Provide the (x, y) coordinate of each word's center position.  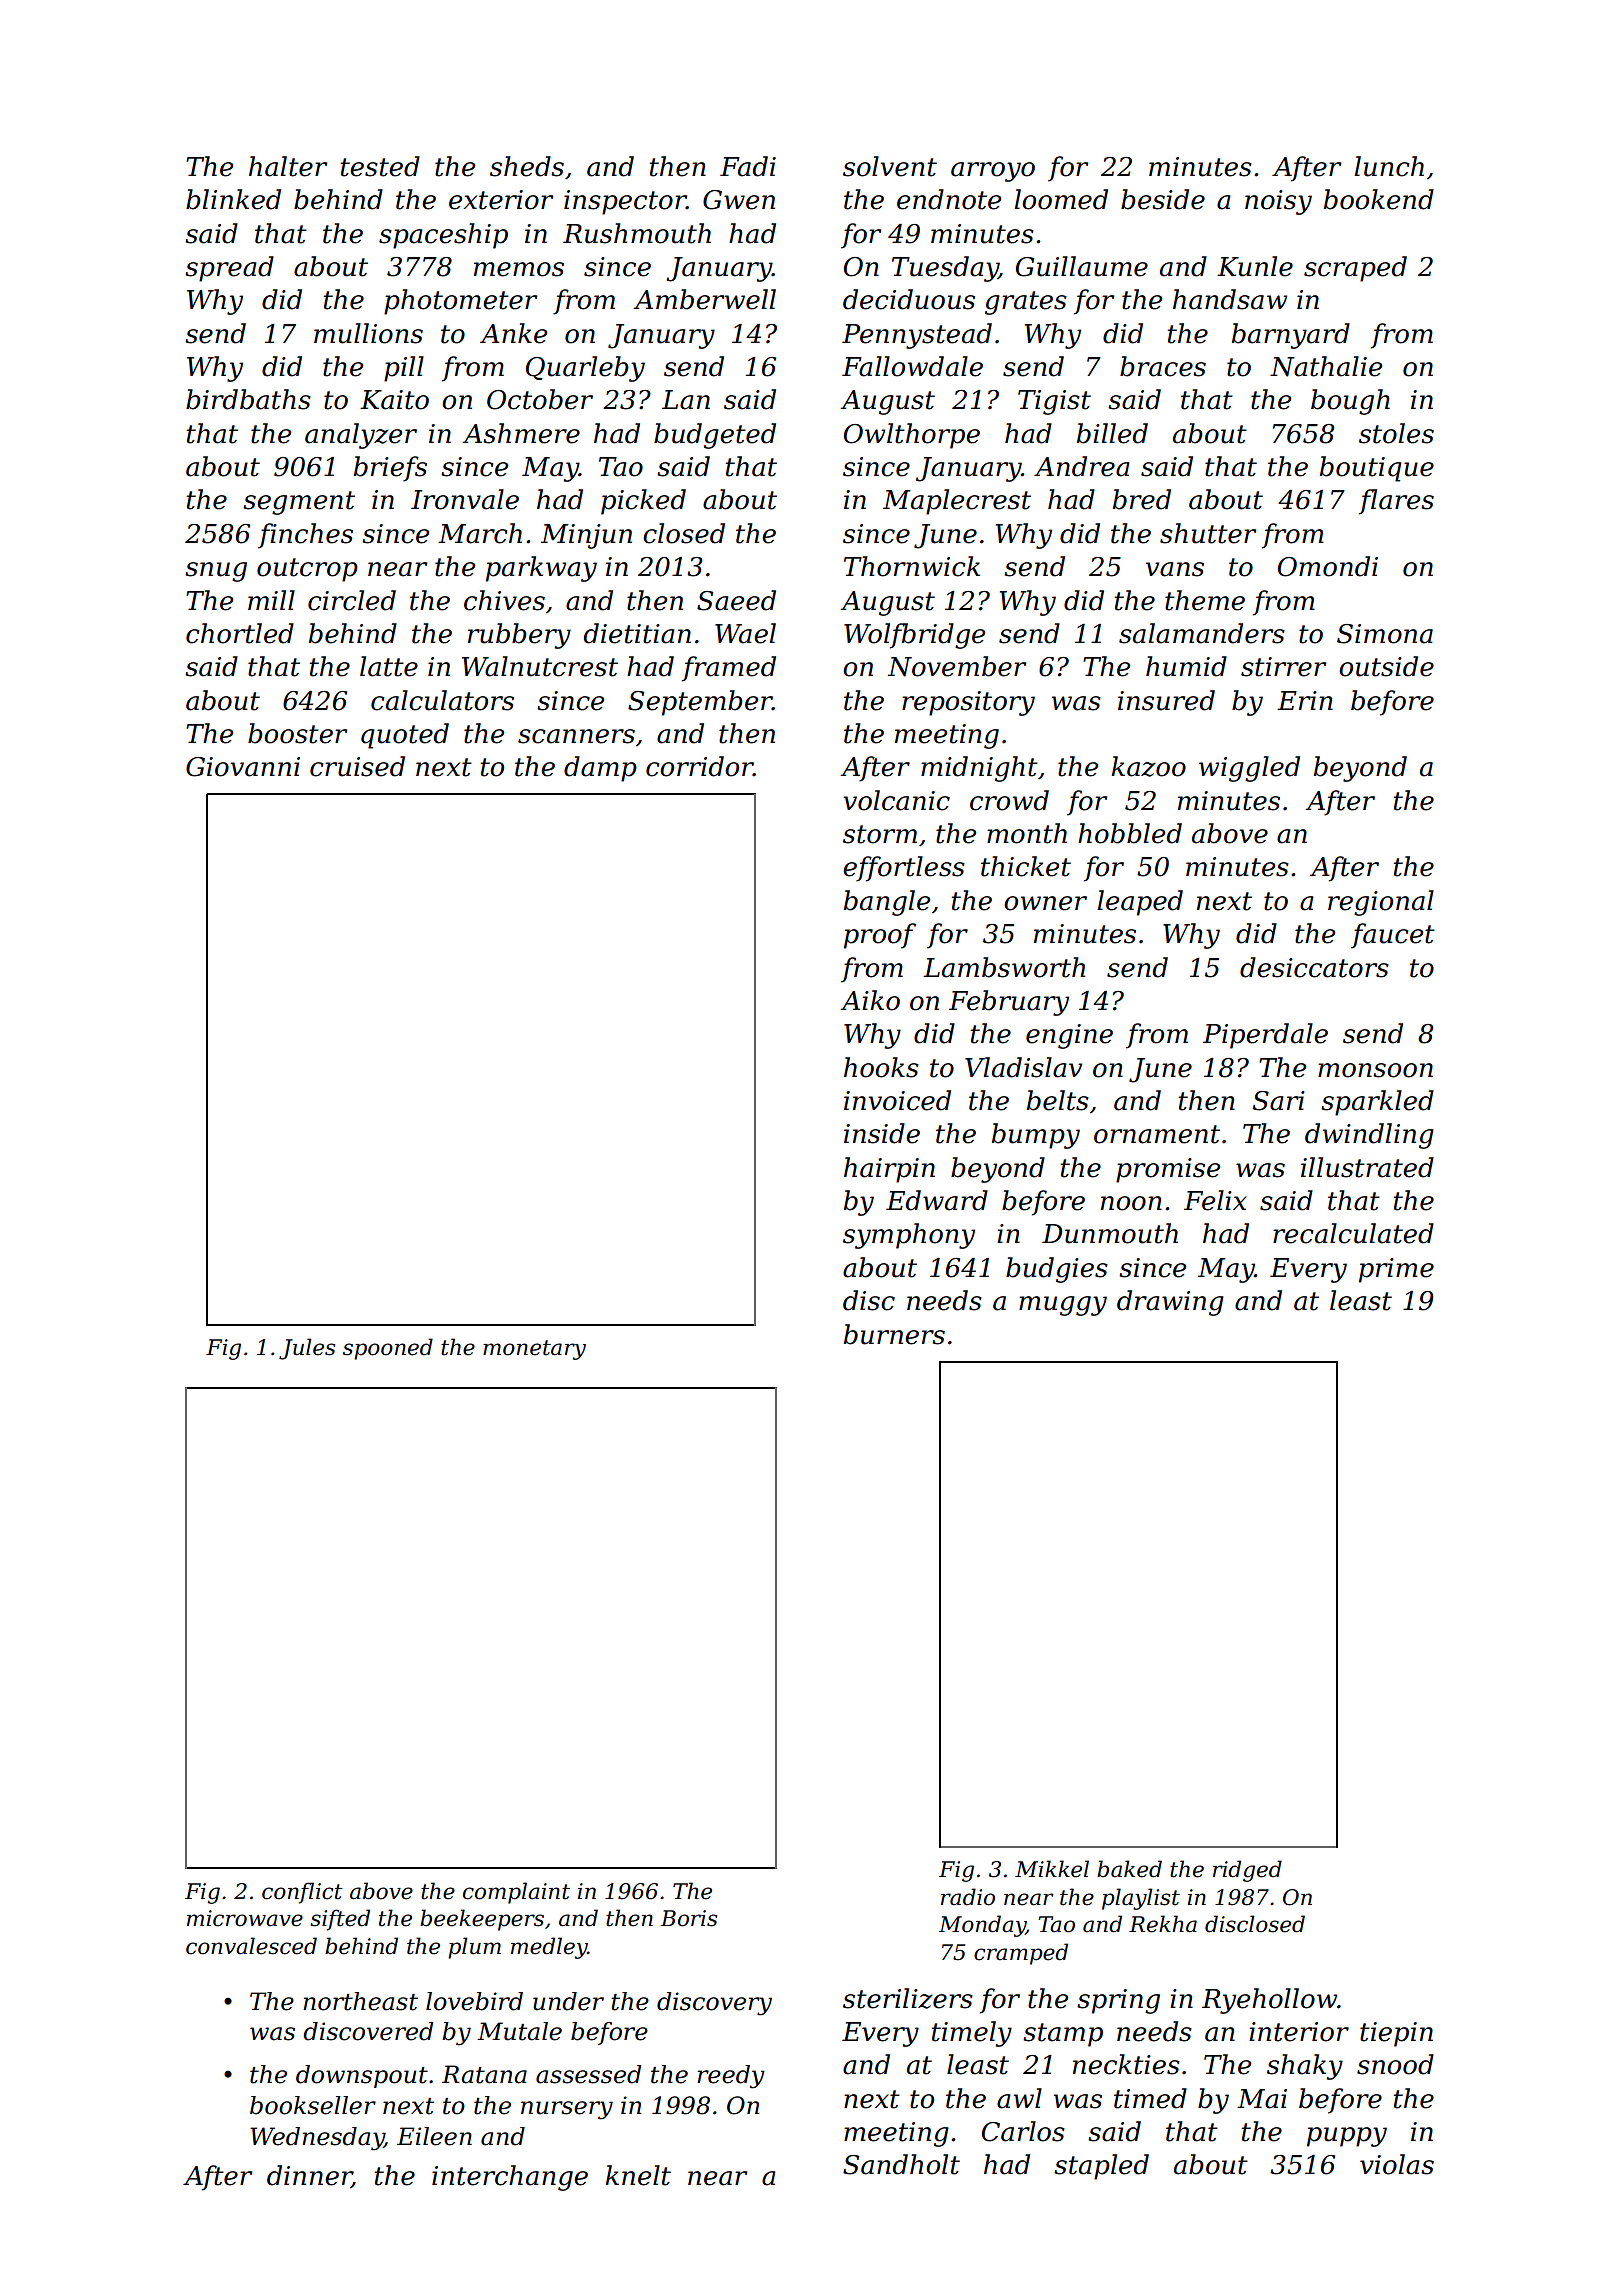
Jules (307, 1349)
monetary (534, 1350)
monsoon (1375, 1070)
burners (894, 1334)
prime (1396, 1270)
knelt (638, 2175)
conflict (302, 1893)
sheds (527, 166)
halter (288, 166)
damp (600, 769)
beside (1163, 199)
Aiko (870, 1000)
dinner (309, 2176)
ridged (1247, 1871)
